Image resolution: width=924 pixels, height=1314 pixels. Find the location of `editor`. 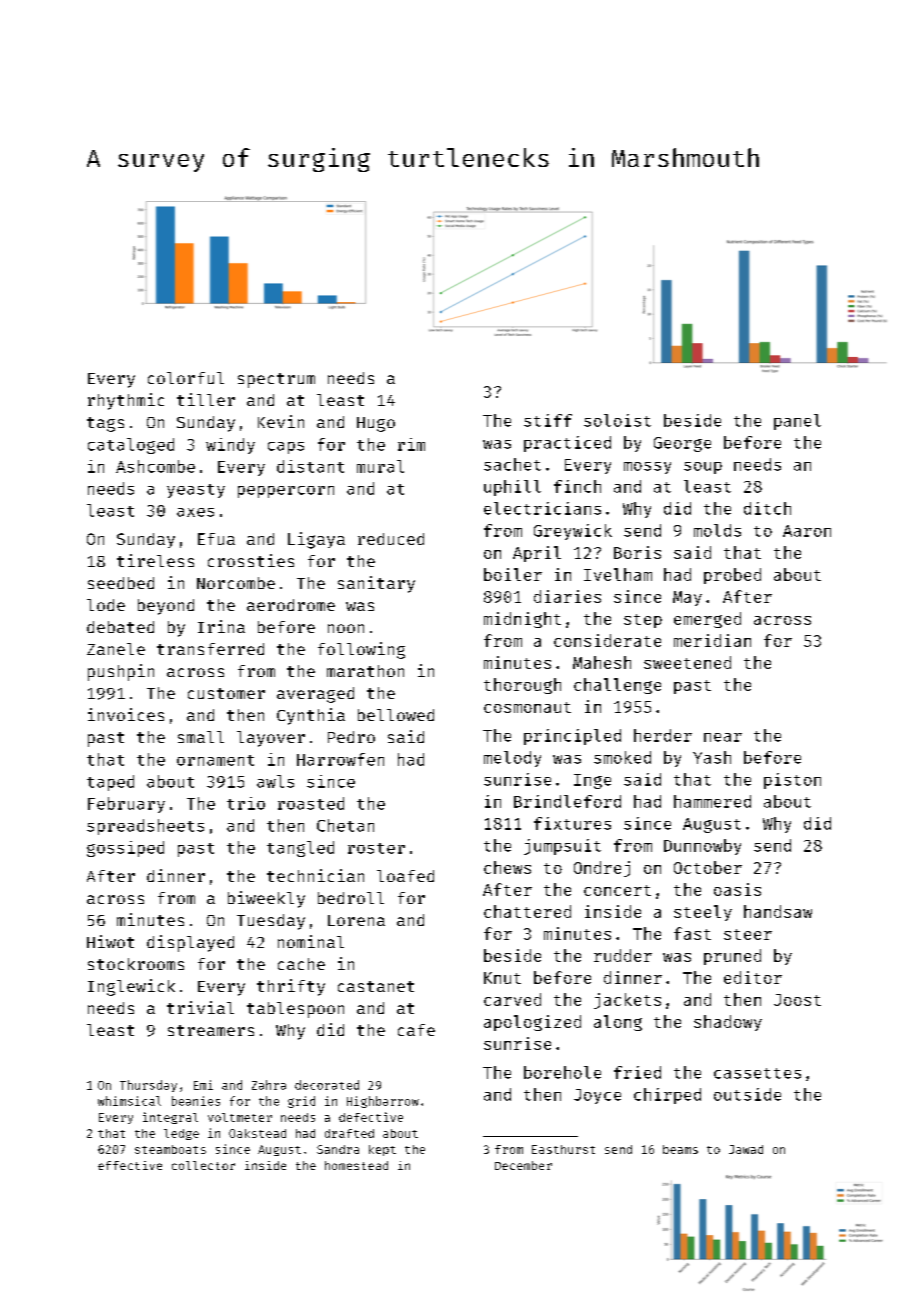

editor is located at coordinates (753, 977).
